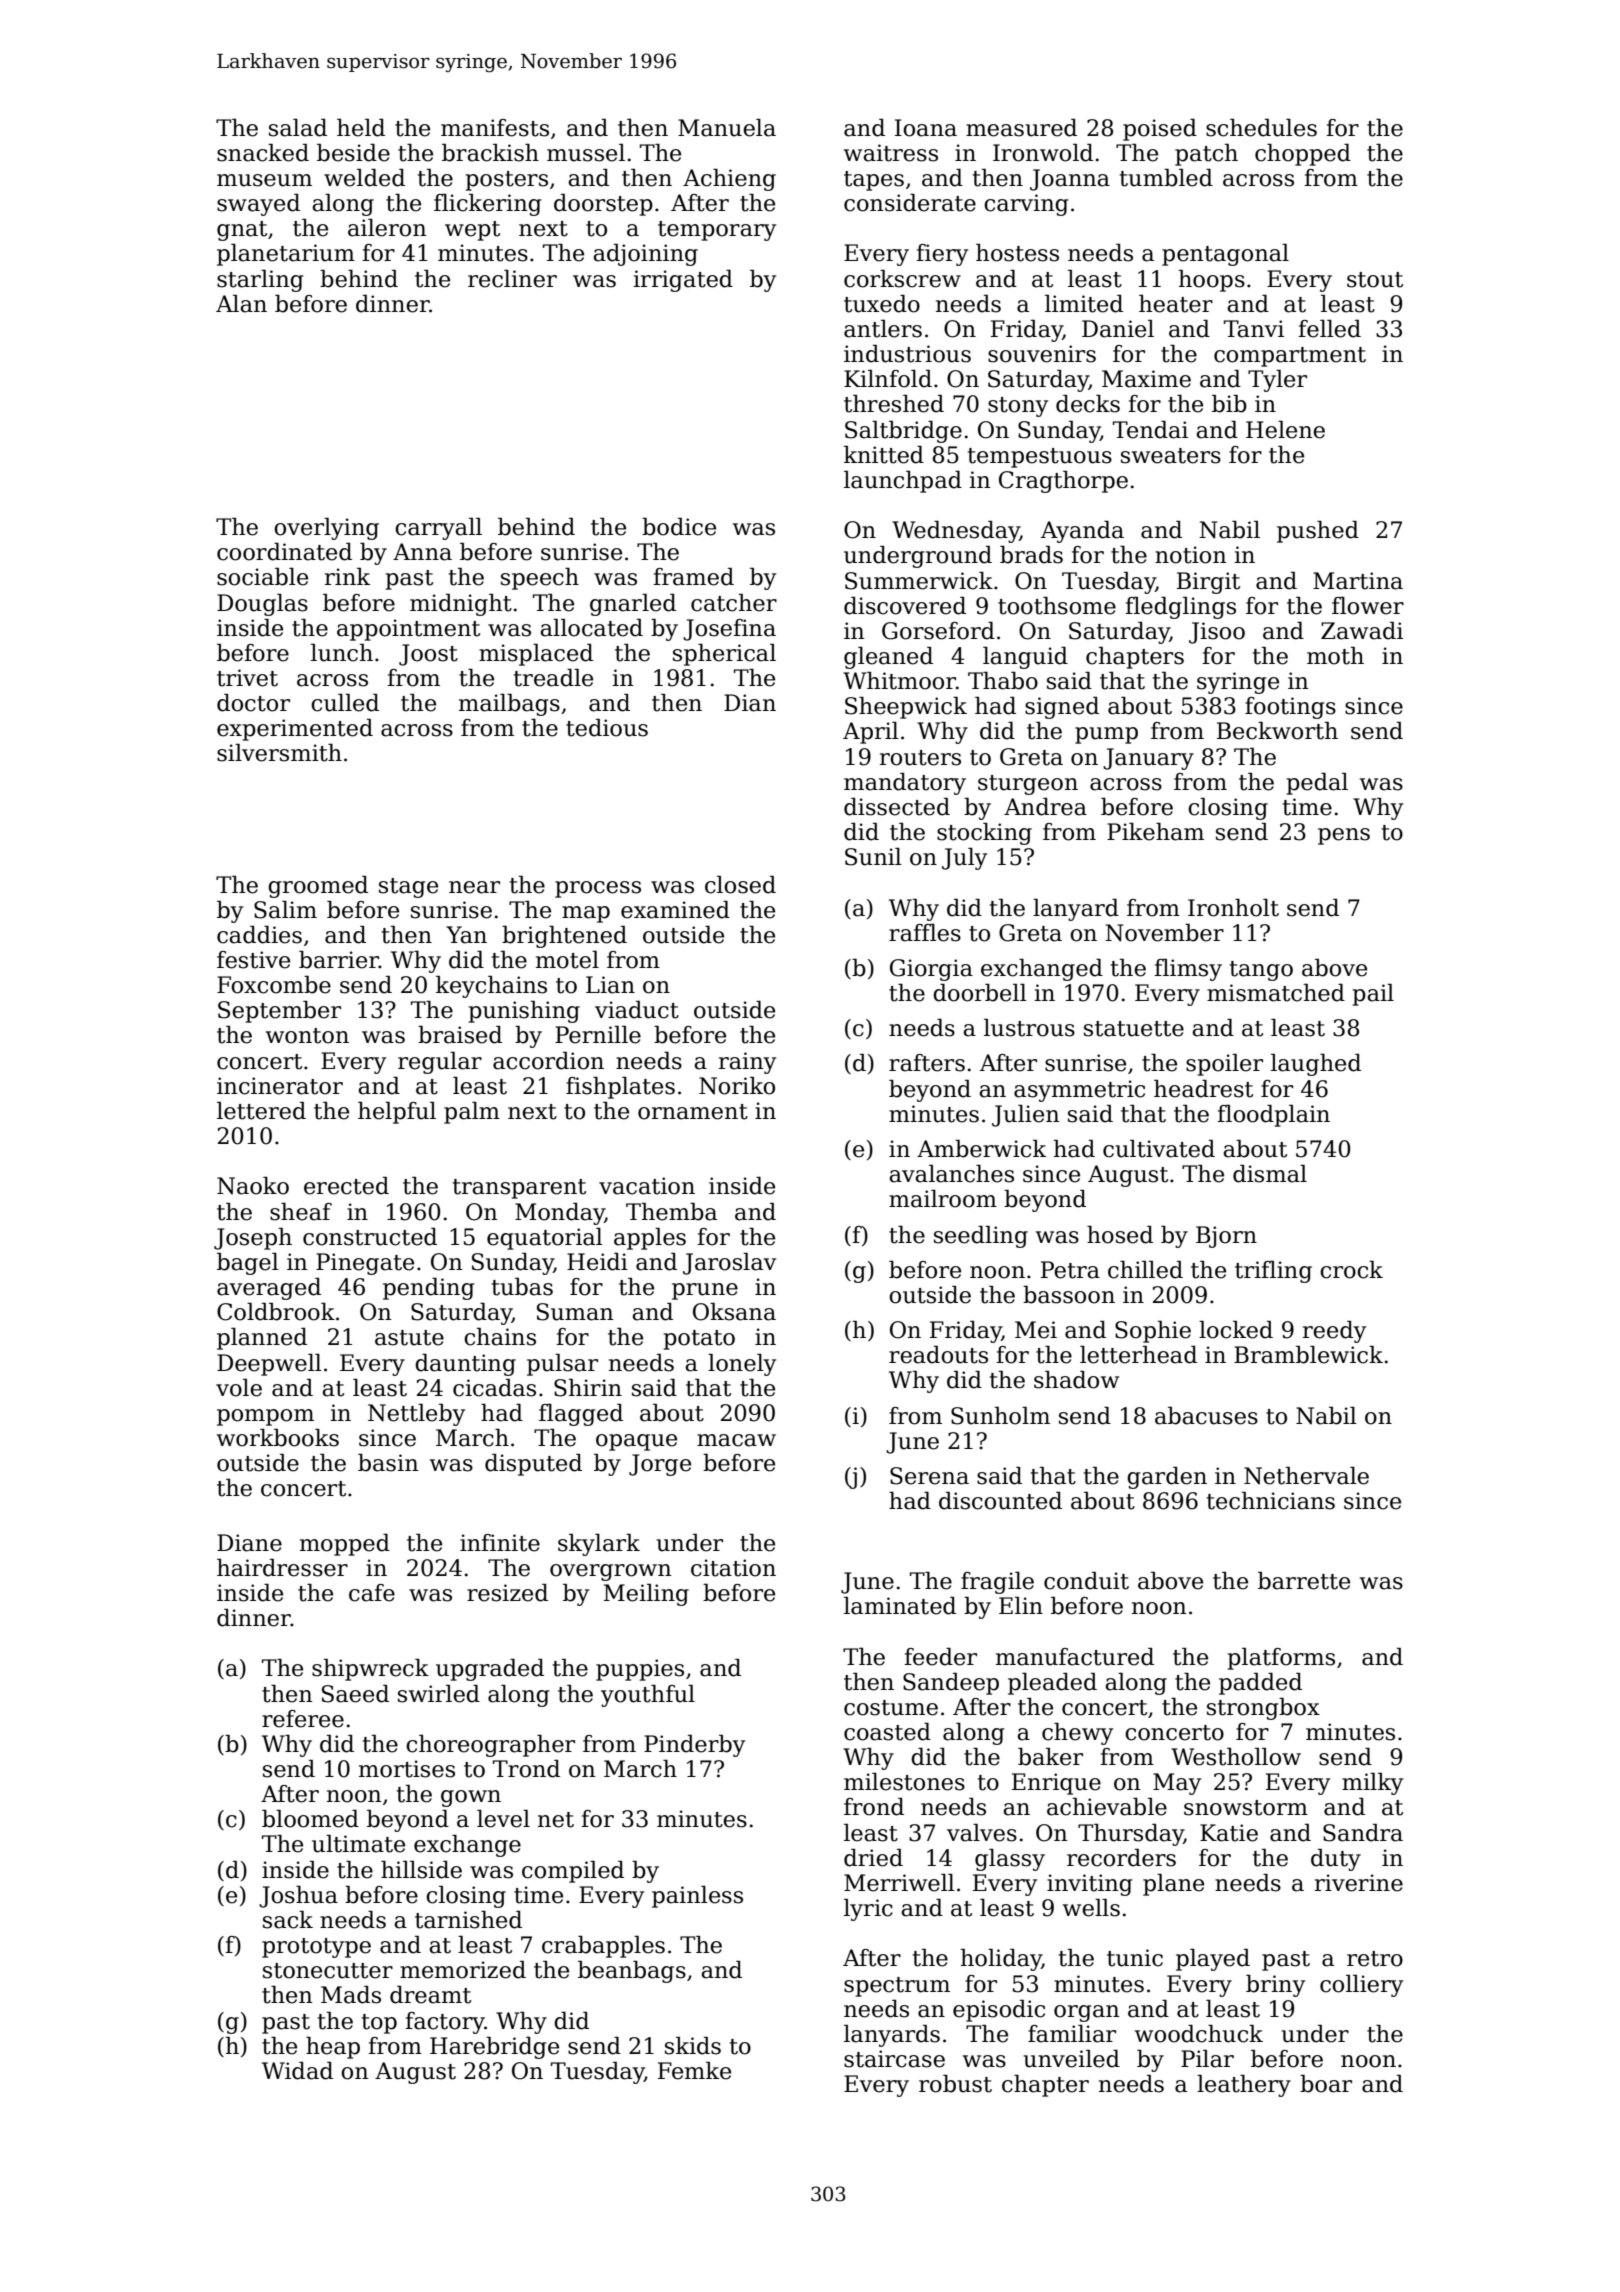  What do you see at coordinates (697, 1897) in the page?
I see `painless` at bounding box center [697, 1897].
